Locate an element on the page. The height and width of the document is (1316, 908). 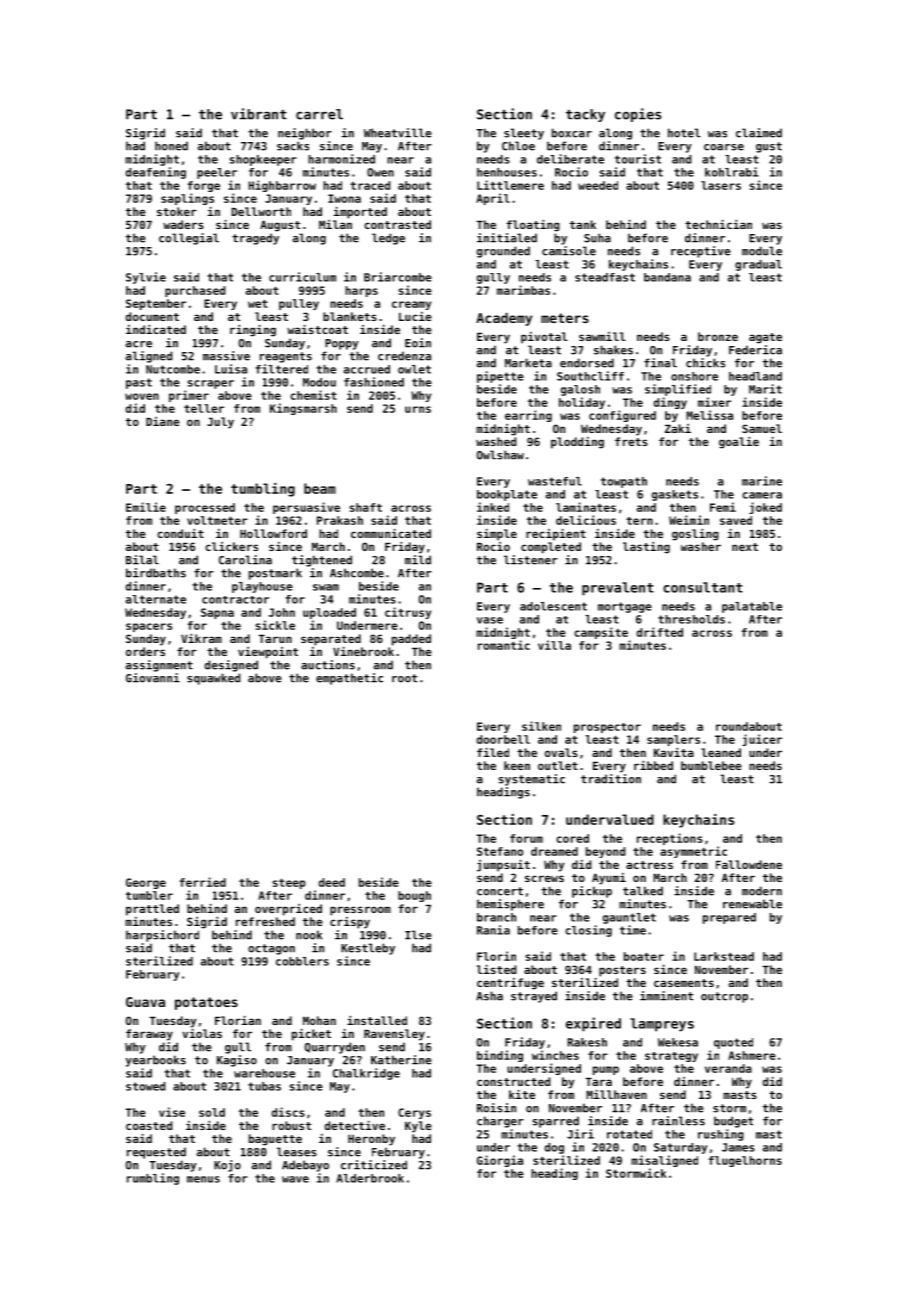
urns is located at coordinates (418, 409).
